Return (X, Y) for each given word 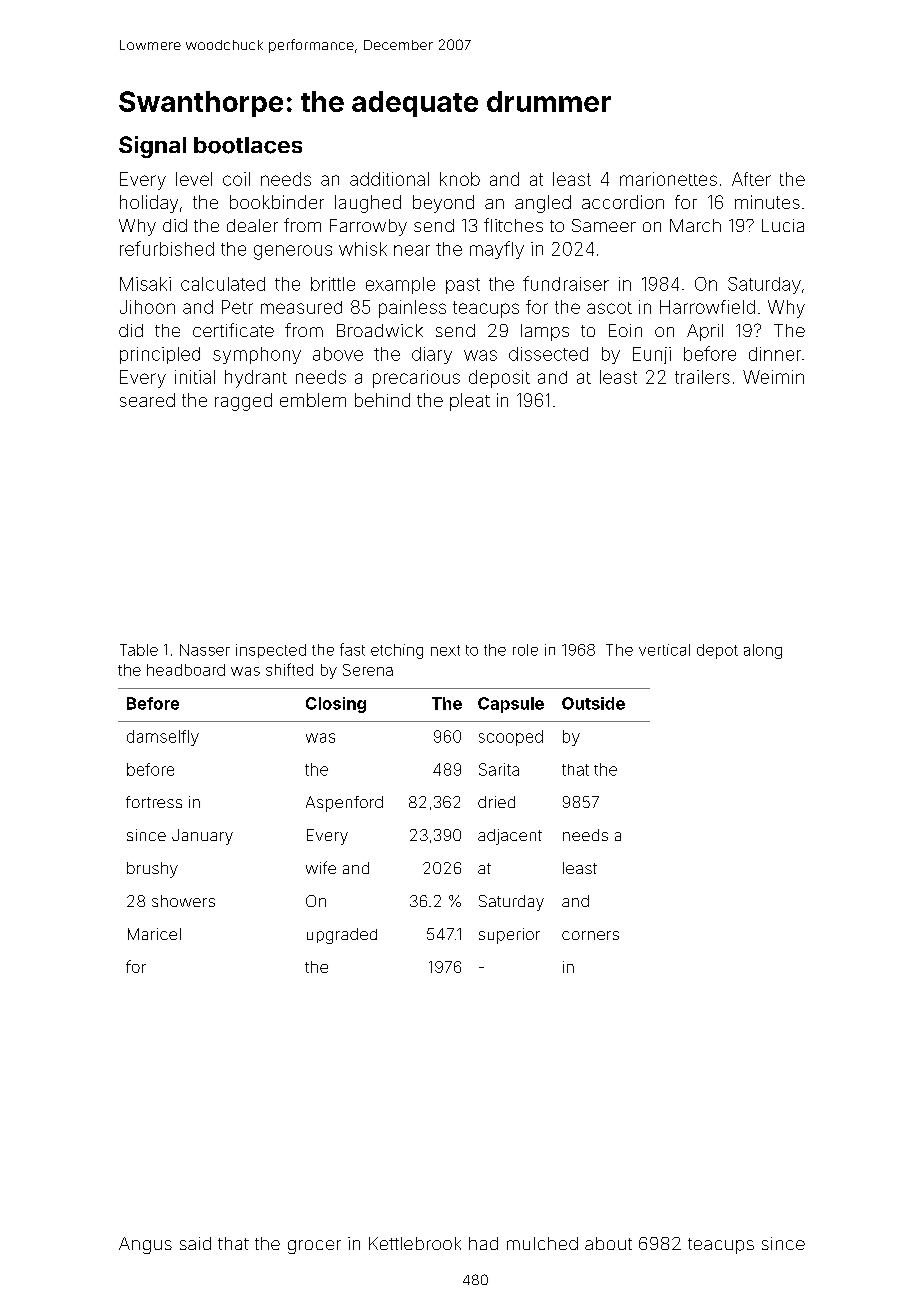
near (412, 250)
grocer (314, 1247)
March (695, 225)
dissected (548, 354)
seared (147, 400)
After (751, 179)
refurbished (167, 248)
